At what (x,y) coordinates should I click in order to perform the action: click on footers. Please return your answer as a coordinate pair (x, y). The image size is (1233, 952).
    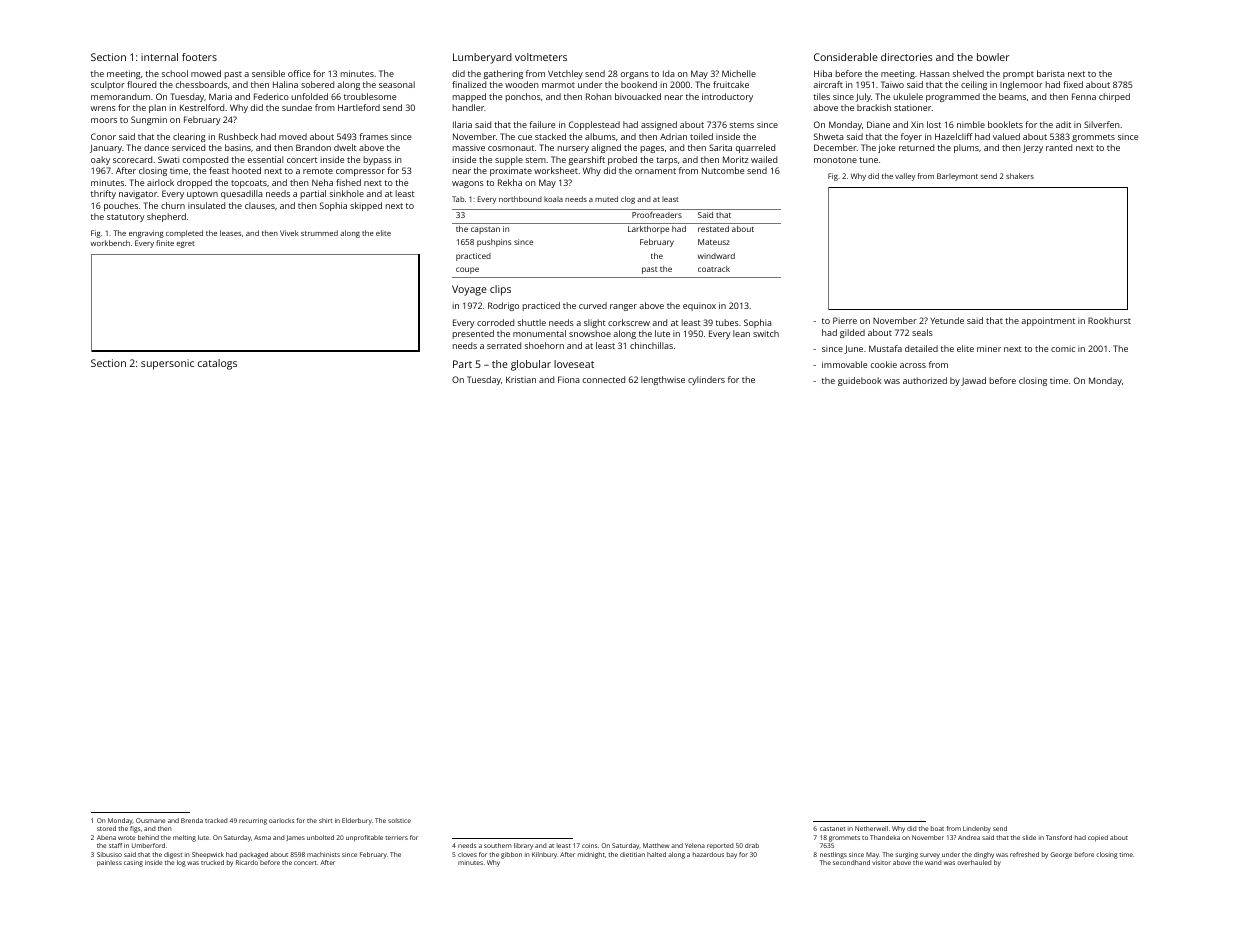
    Looking at the image, I should click on (199, 57).
